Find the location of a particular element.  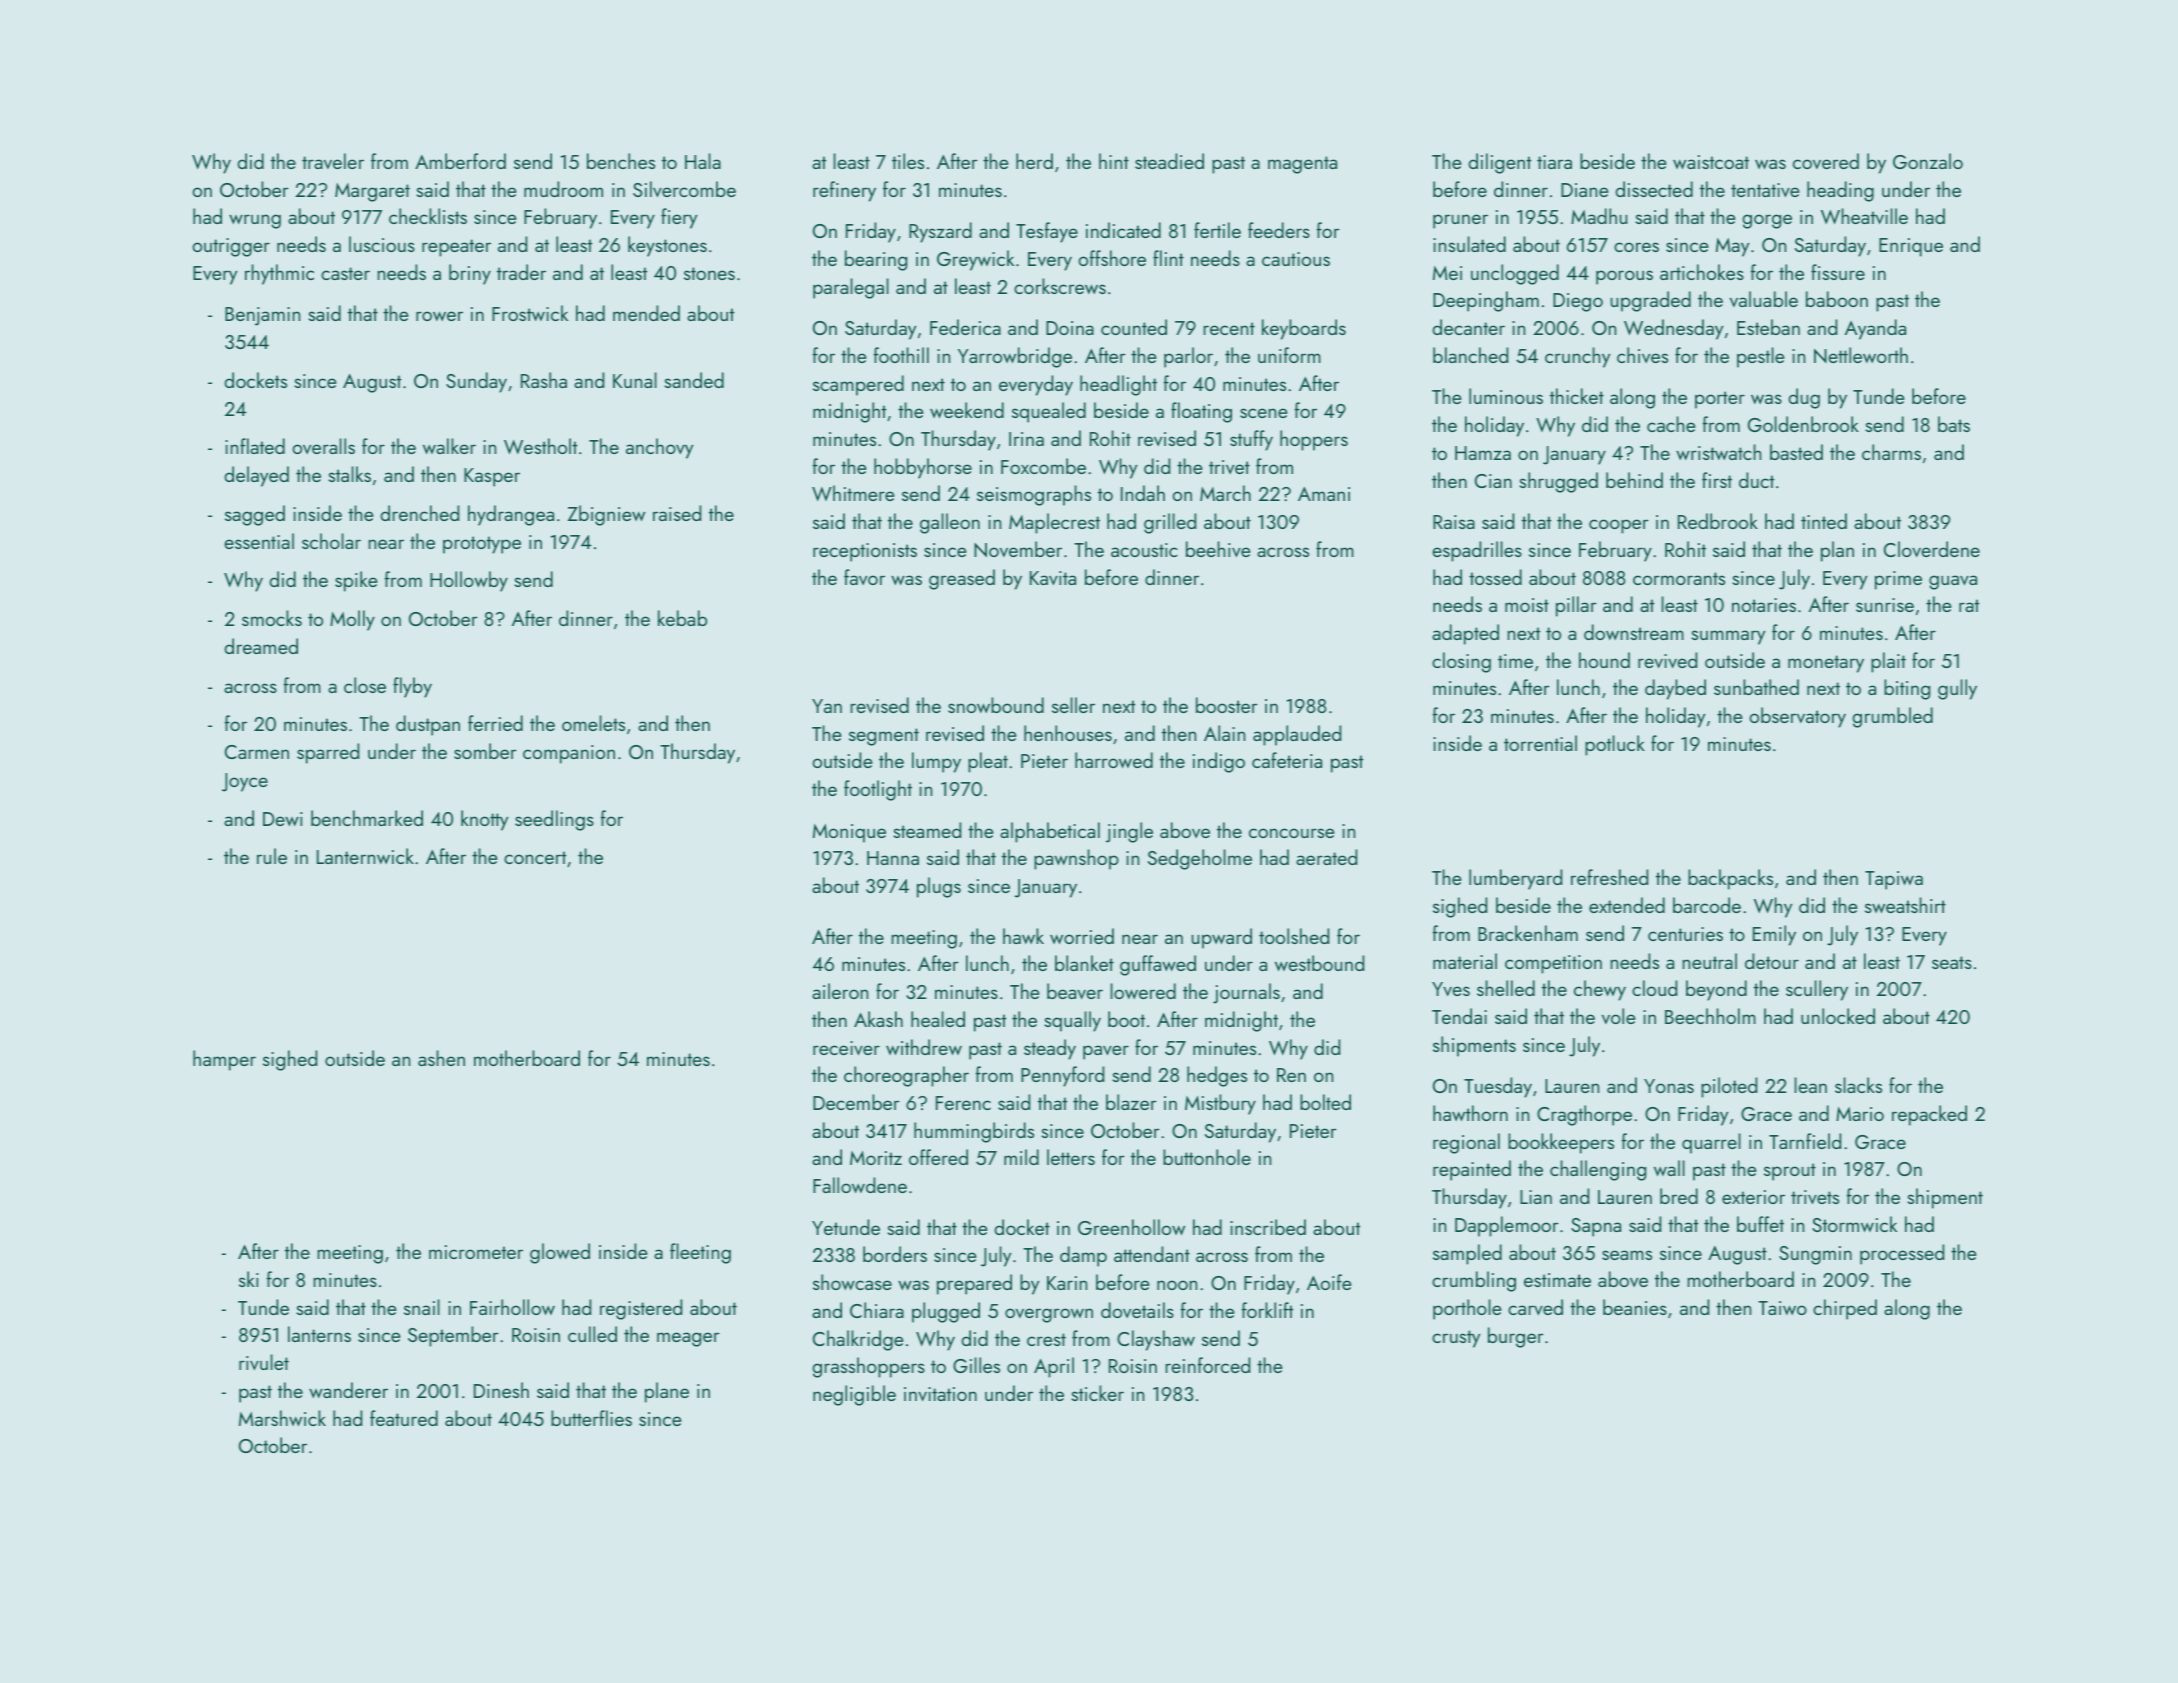

Hanna is located at coordinates (893, 858).
